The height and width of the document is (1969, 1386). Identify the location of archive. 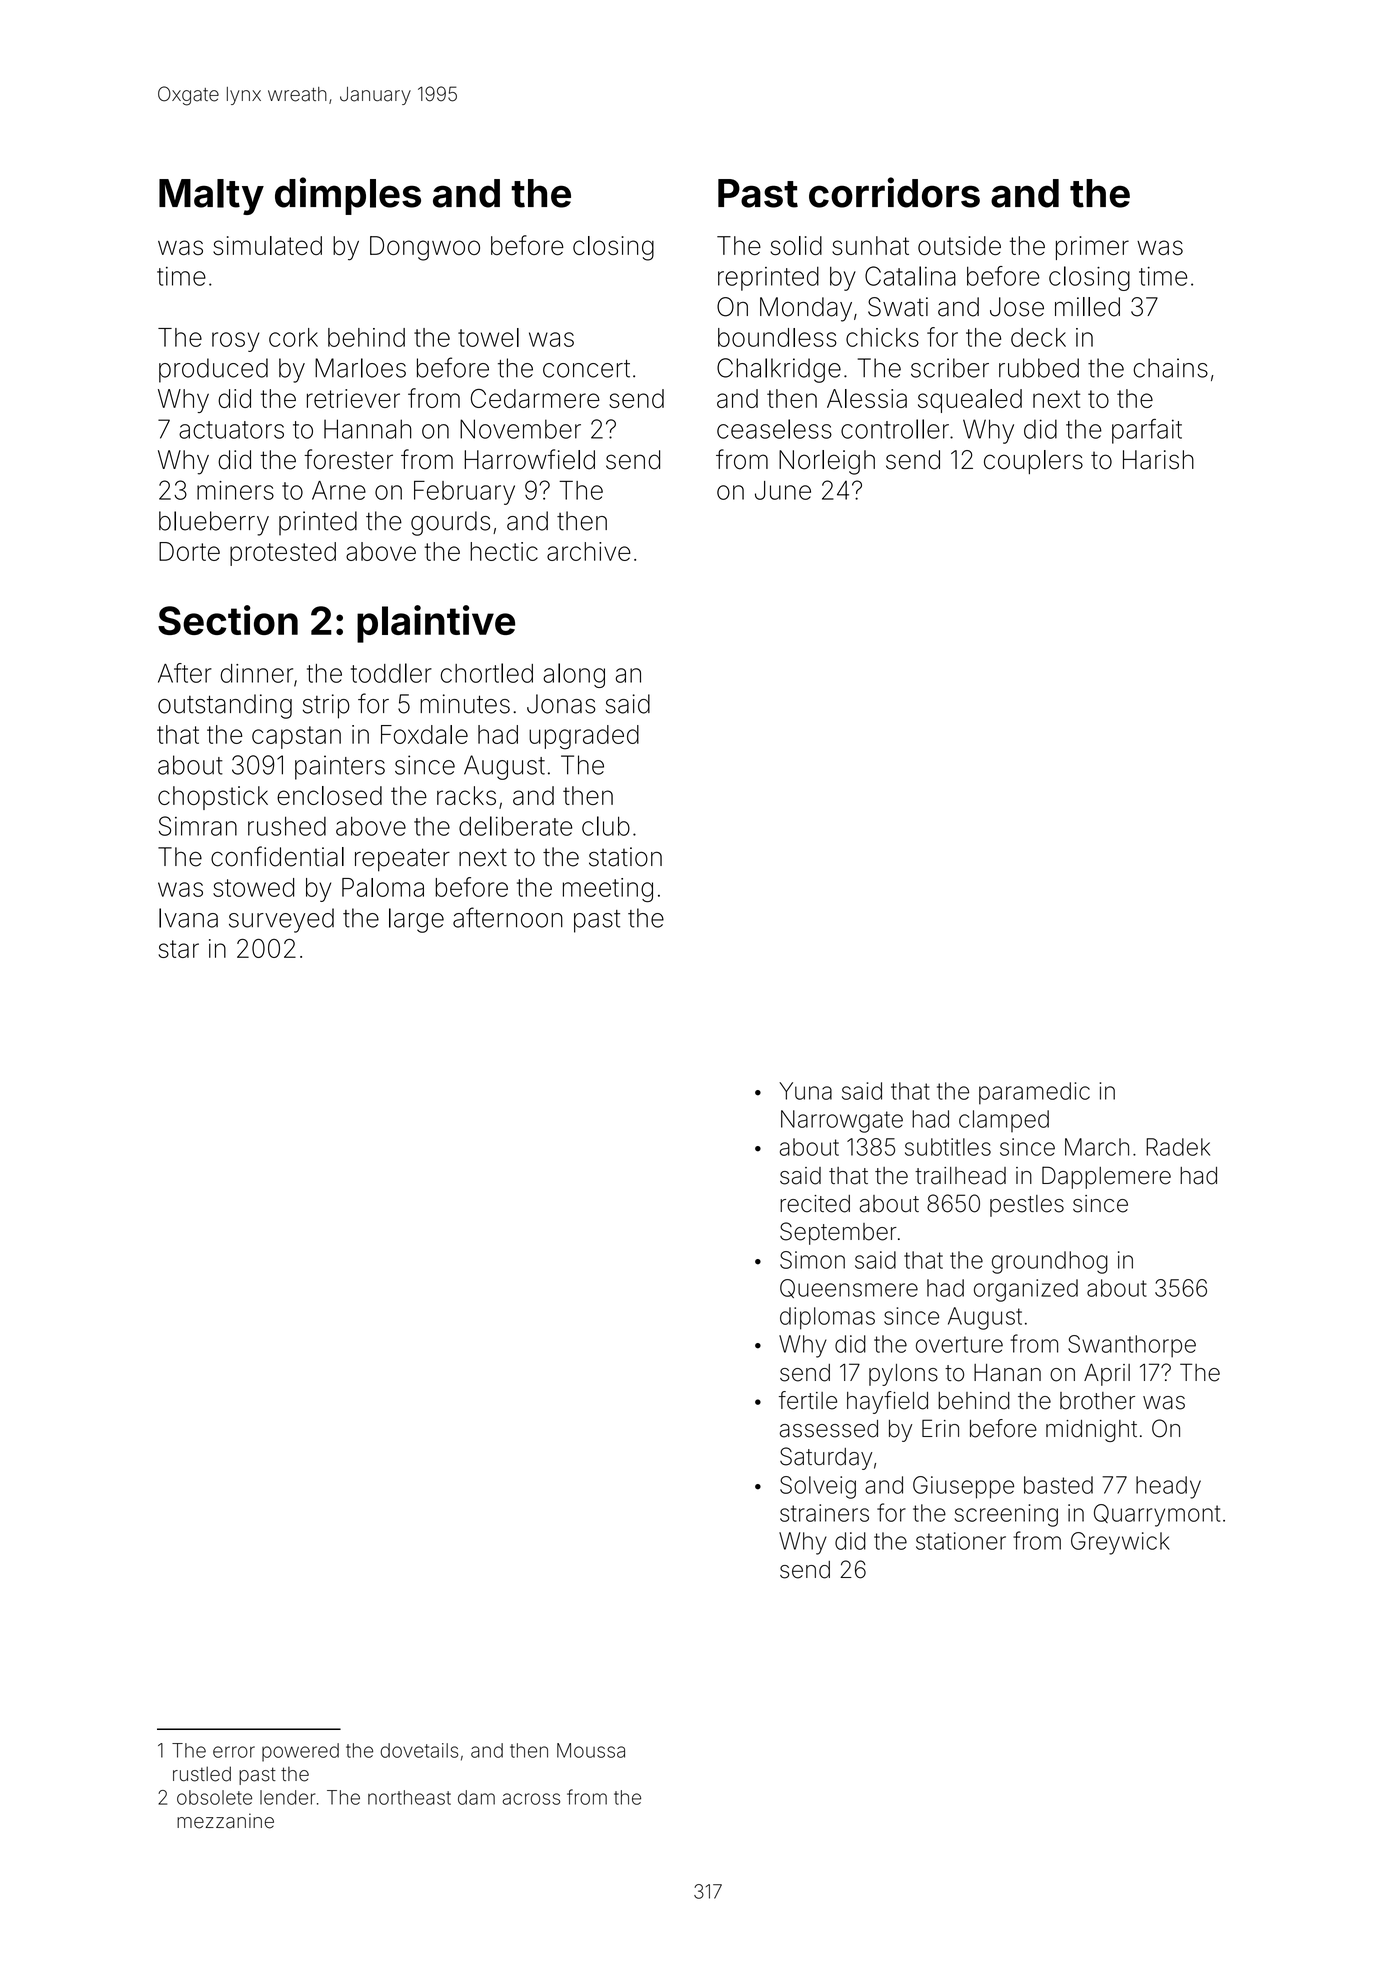
(589, 551).
